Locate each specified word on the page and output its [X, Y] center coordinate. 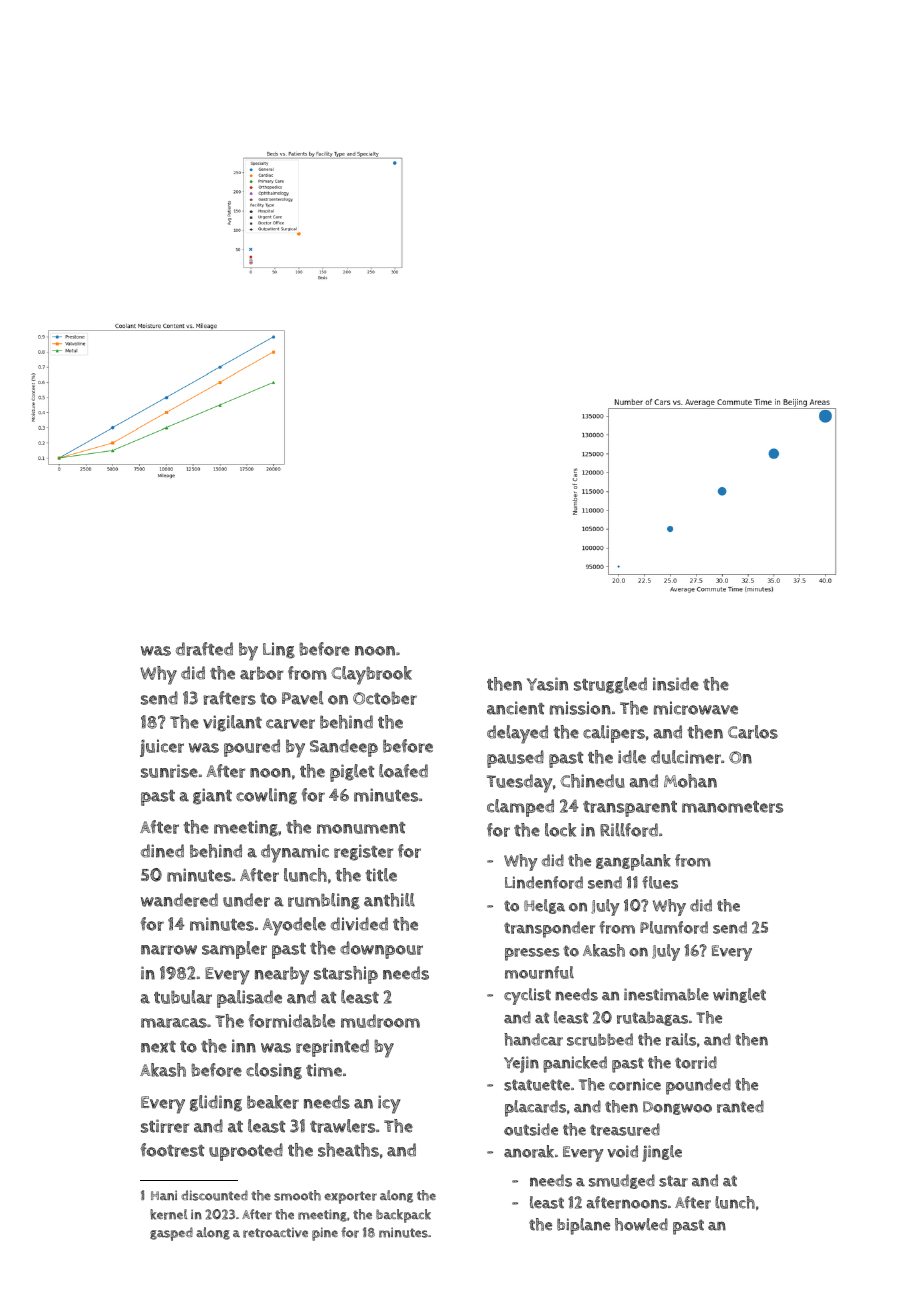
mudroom [380, 1021]
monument [361, 828]
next [158, 1047]
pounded [698, 1086]
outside [531, 1129]
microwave [696, 708]
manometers [732, 807]
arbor [261, 673]
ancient [515, 708]
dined [162, 851]
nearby [282, 975]
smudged [622, 1181]
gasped [171, 1234]
